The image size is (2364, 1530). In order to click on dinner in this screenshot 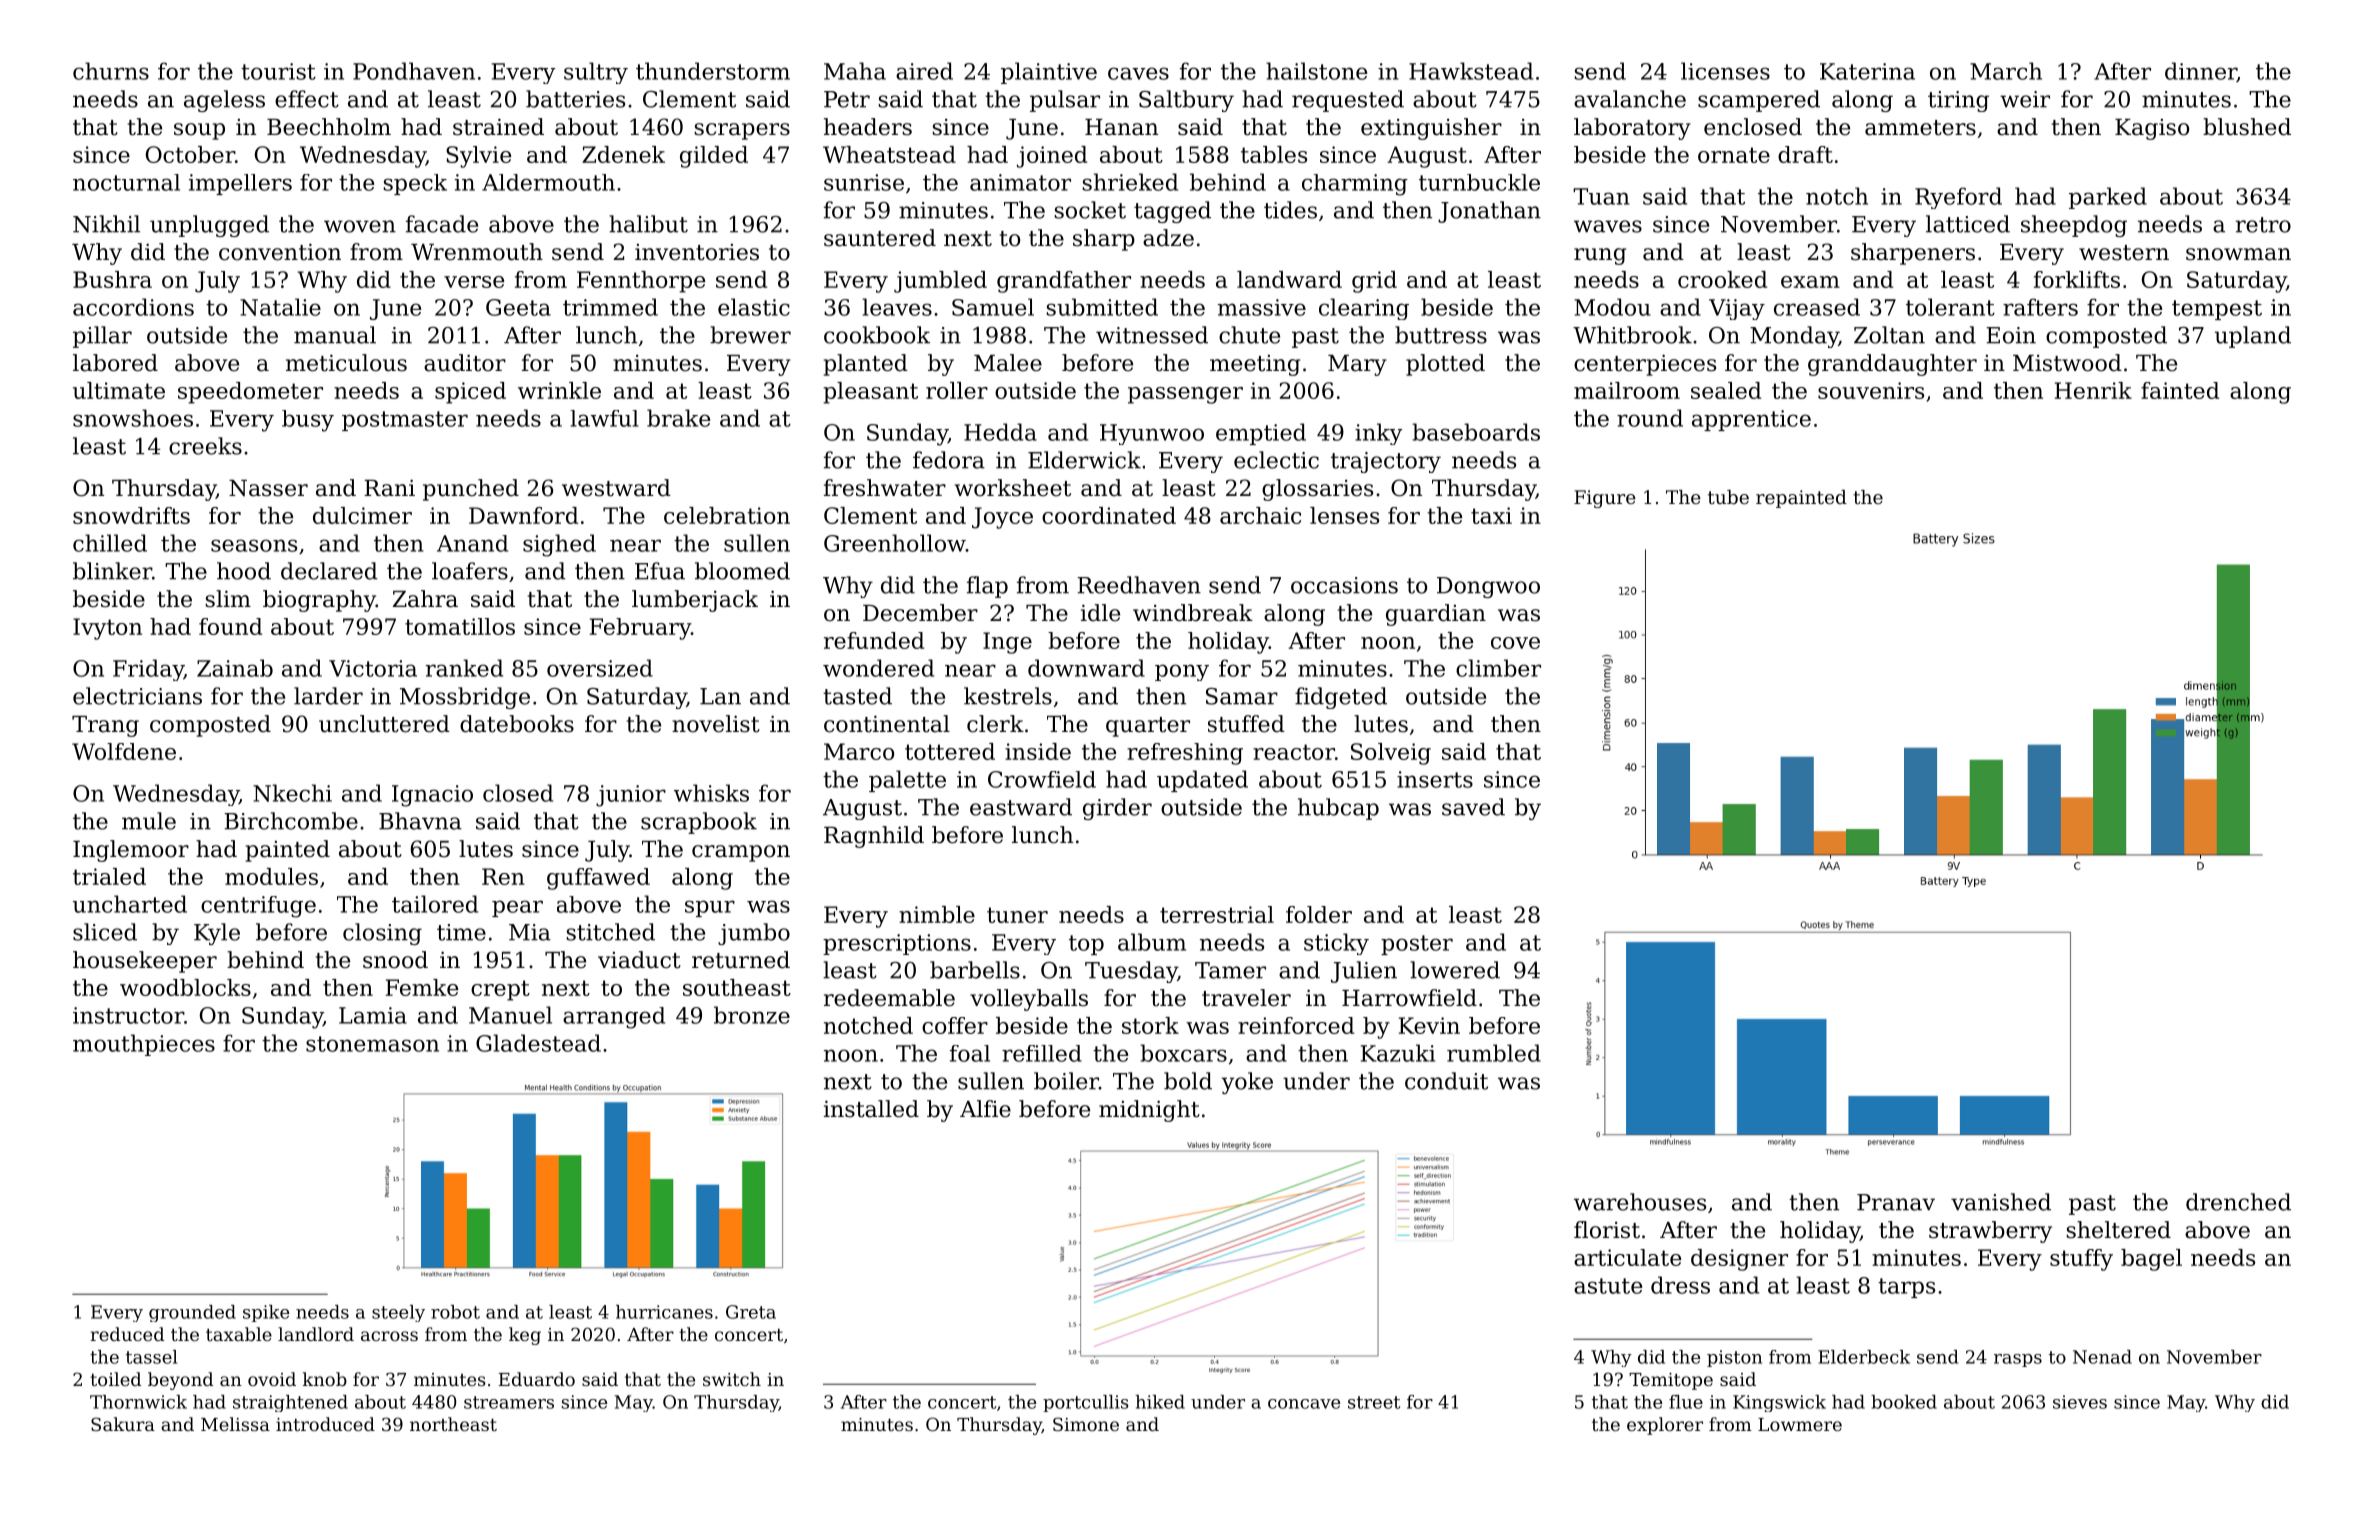, I will do `click(2201, 72)`.
